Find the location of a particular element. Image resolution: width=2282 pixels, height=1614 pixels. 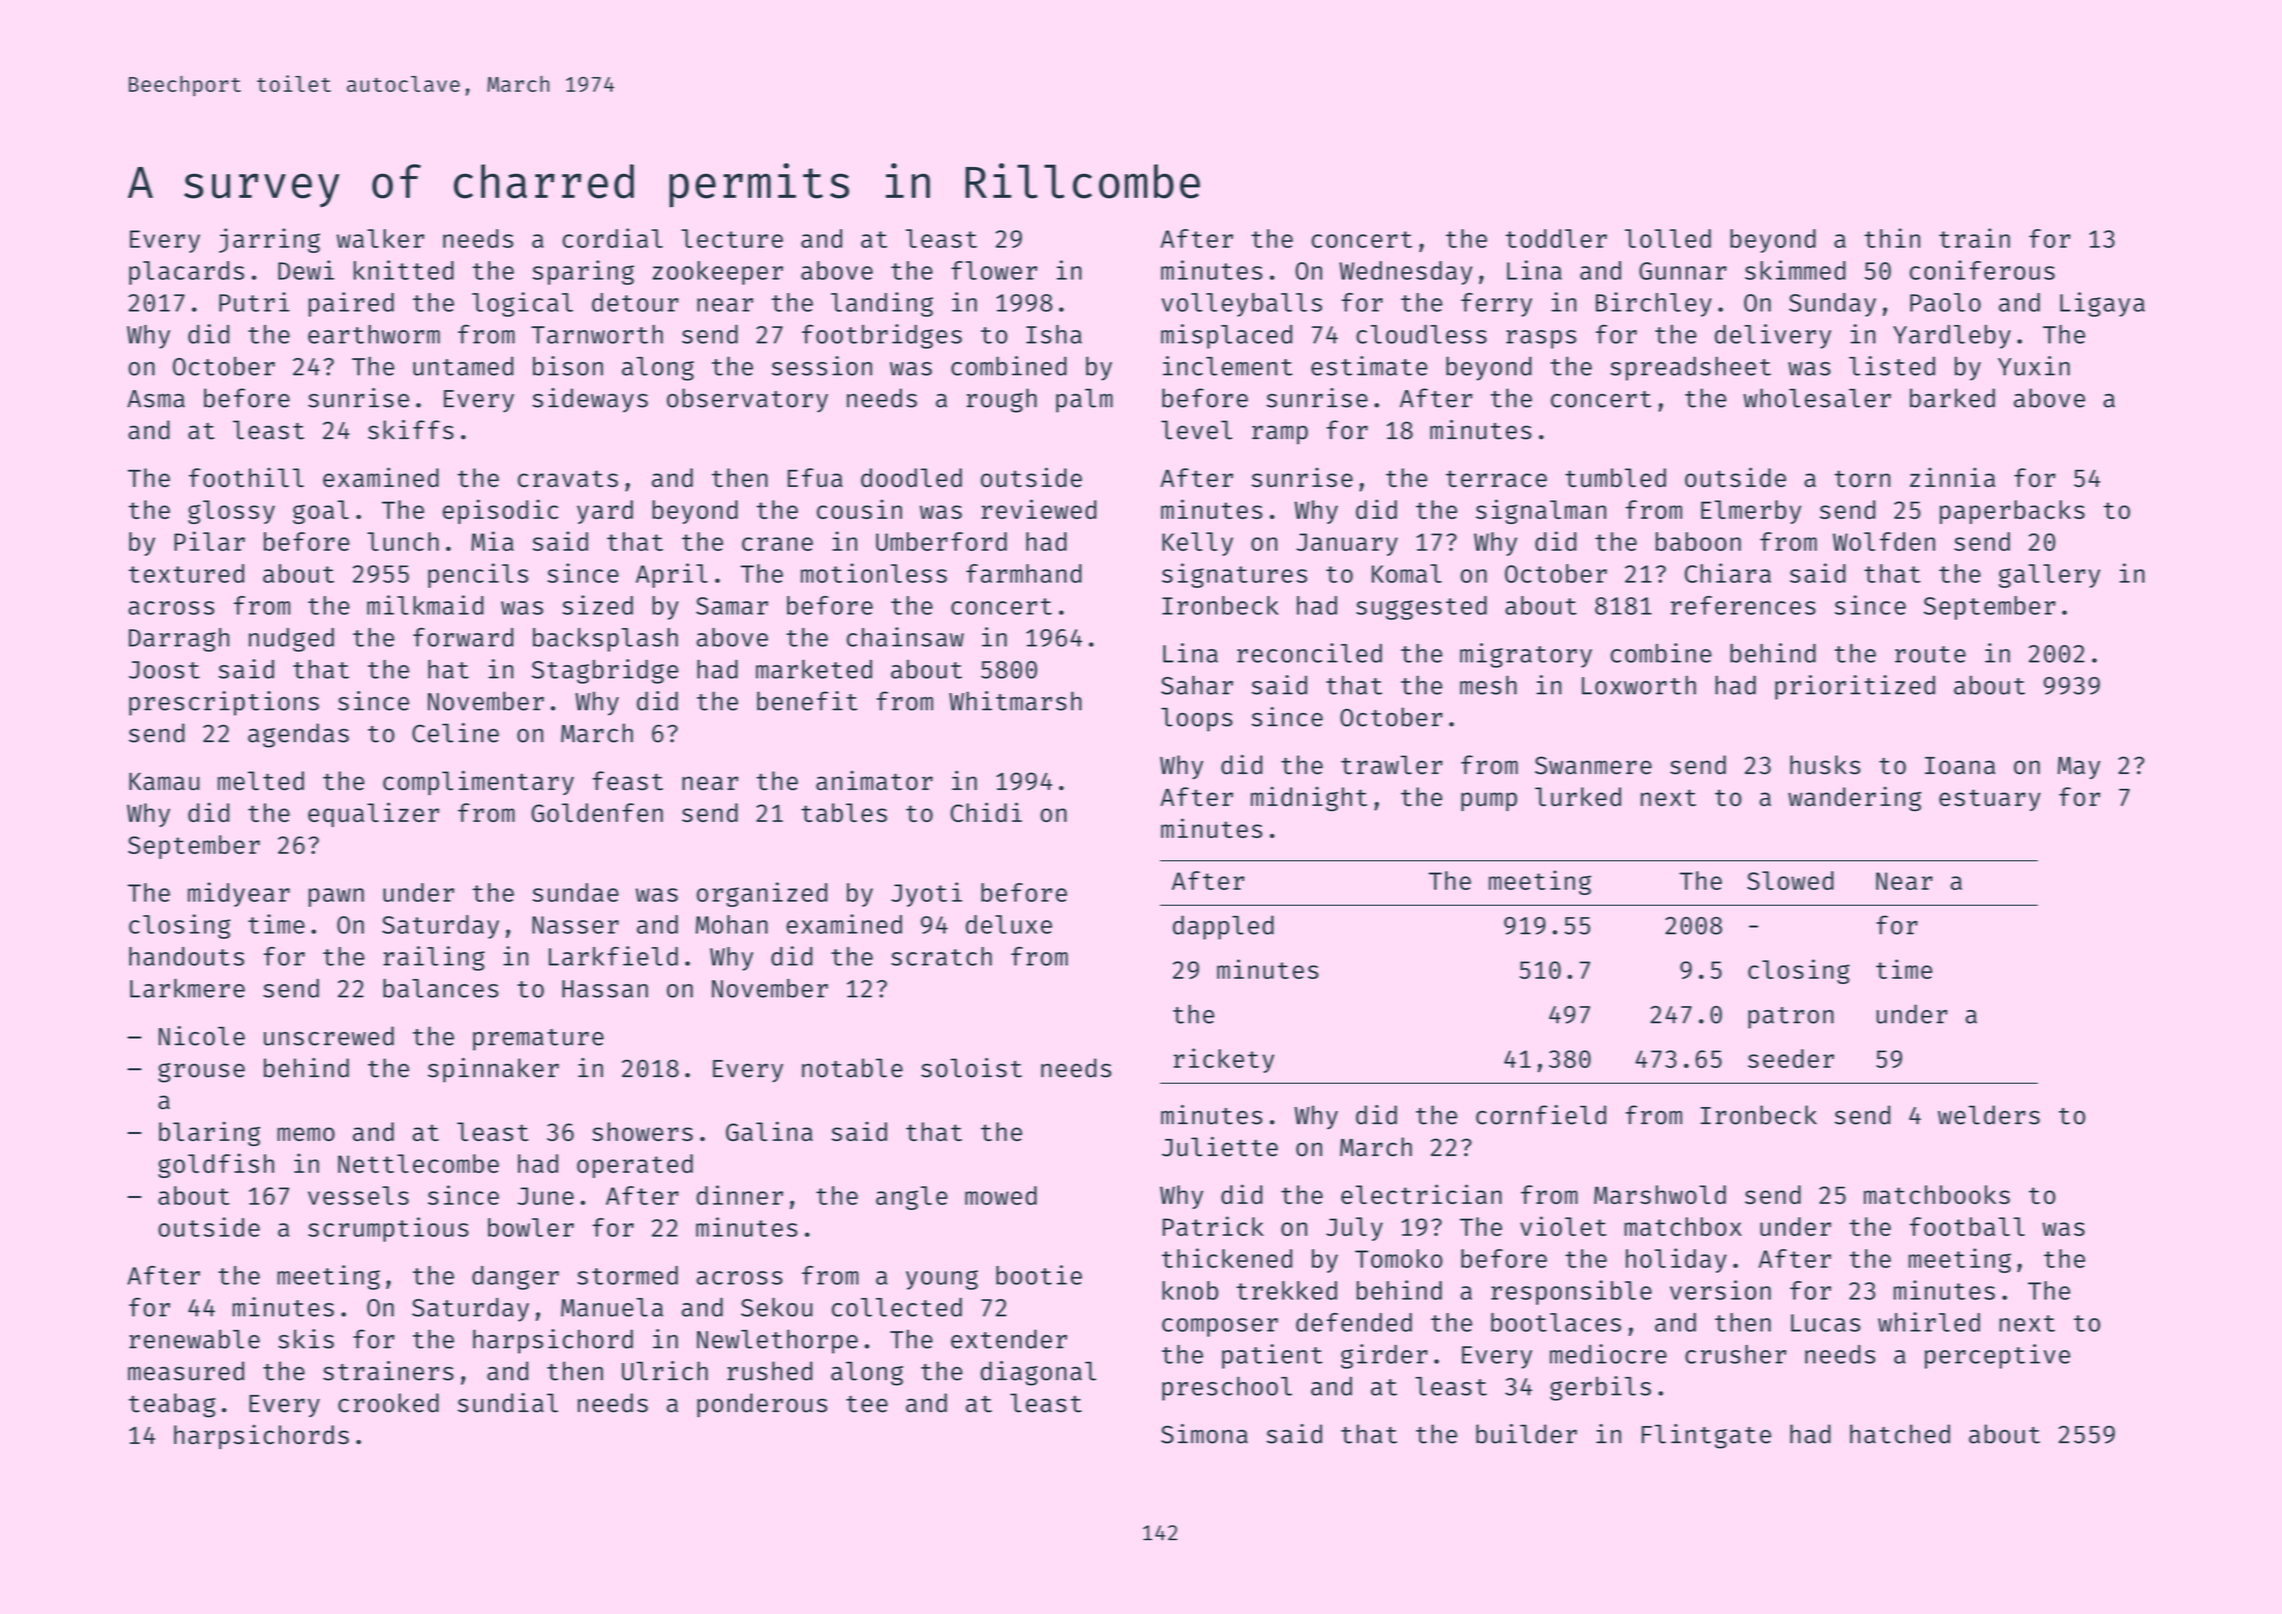

angle is located at coordinates (912, 1198).
